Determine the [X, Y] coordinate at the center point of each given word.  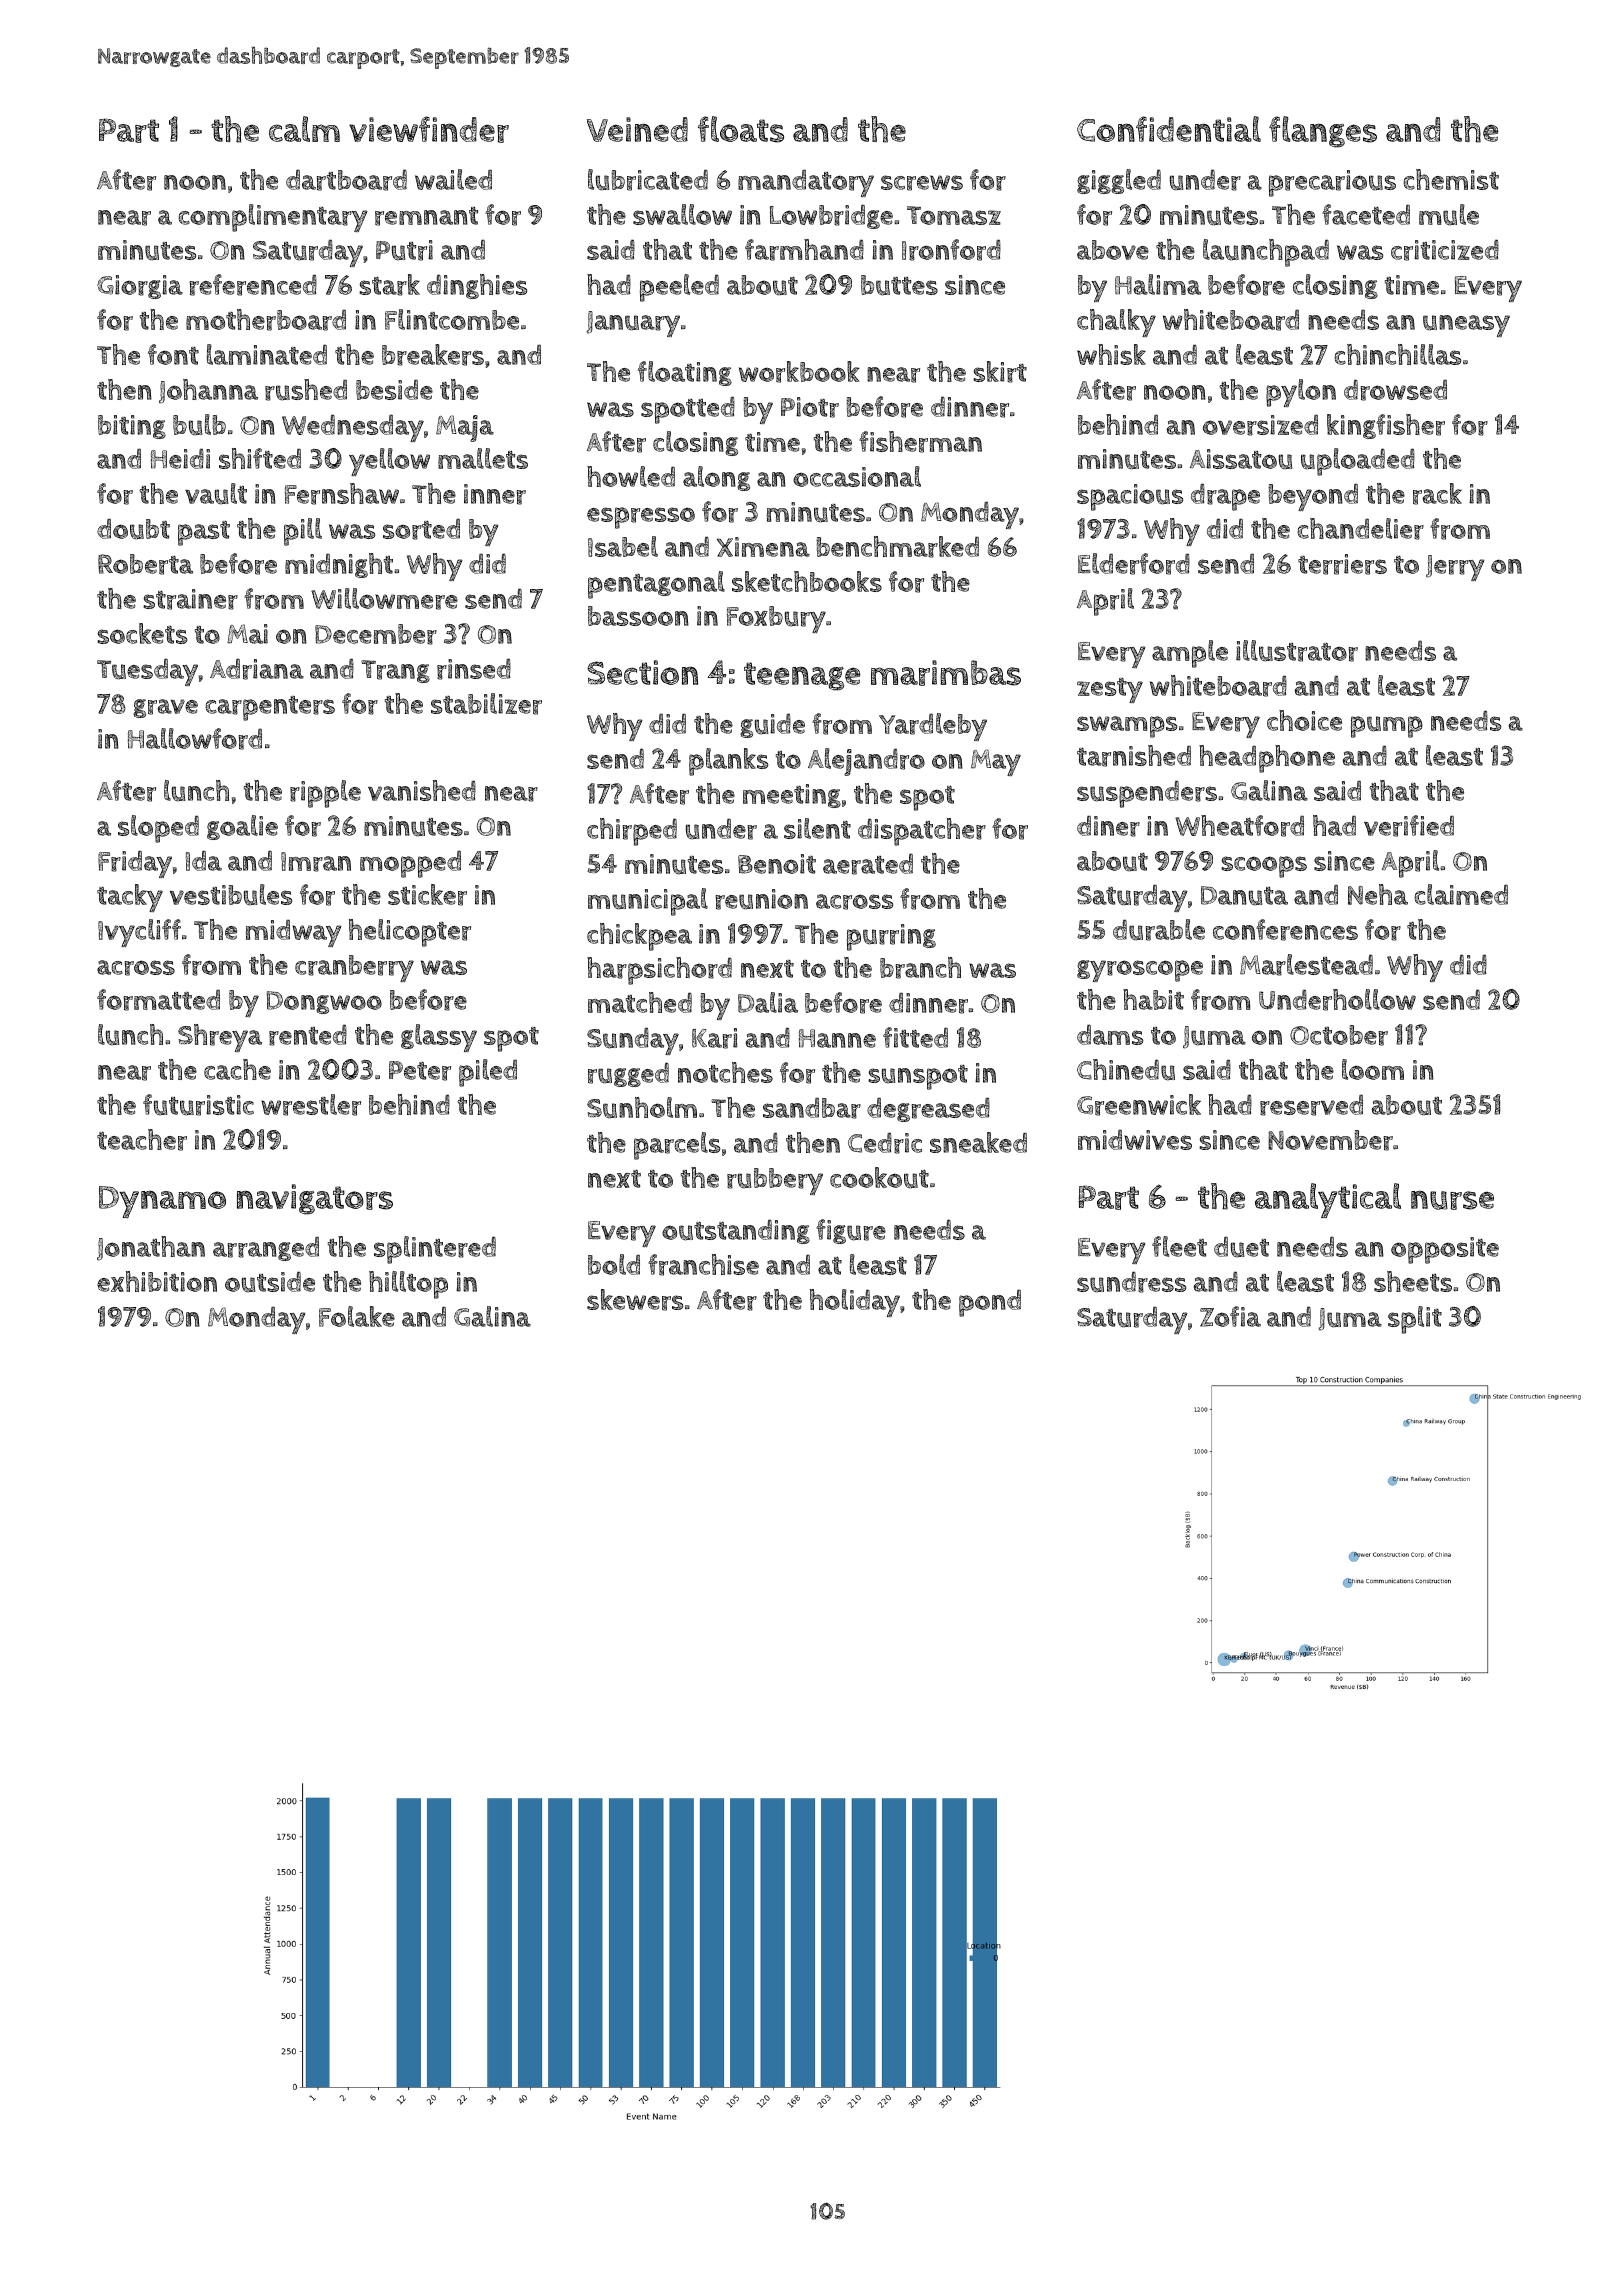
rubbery [775, 1181]
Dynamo [162, 1202]
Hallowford [195, 739]
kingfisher [1386, 426]
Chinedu [1126, 1070]
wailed [453, 179]
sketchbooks [807, 581]
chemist [1451, 179]
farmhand [804, 250]
